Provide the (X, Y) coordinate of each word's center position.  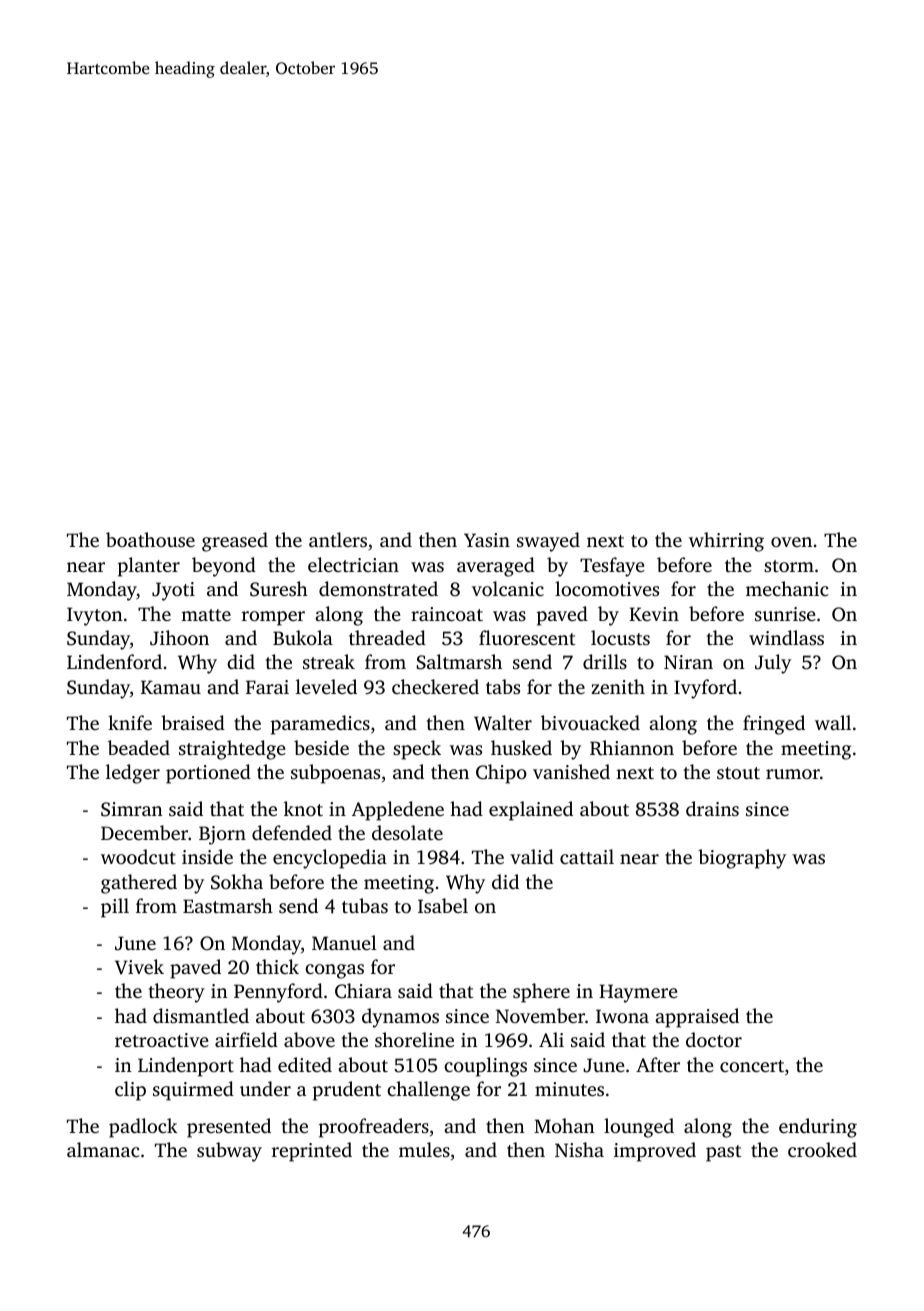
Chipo (501, 774)
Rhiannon (632, 748)
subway (229, 1152)
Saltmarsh (459, 662)
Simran (132, 809)
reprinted (312, 1152)
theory (177, 993)
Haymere (638, 993)
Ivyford (705, 689)
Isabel (443, 905)
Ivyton (95, 616)
